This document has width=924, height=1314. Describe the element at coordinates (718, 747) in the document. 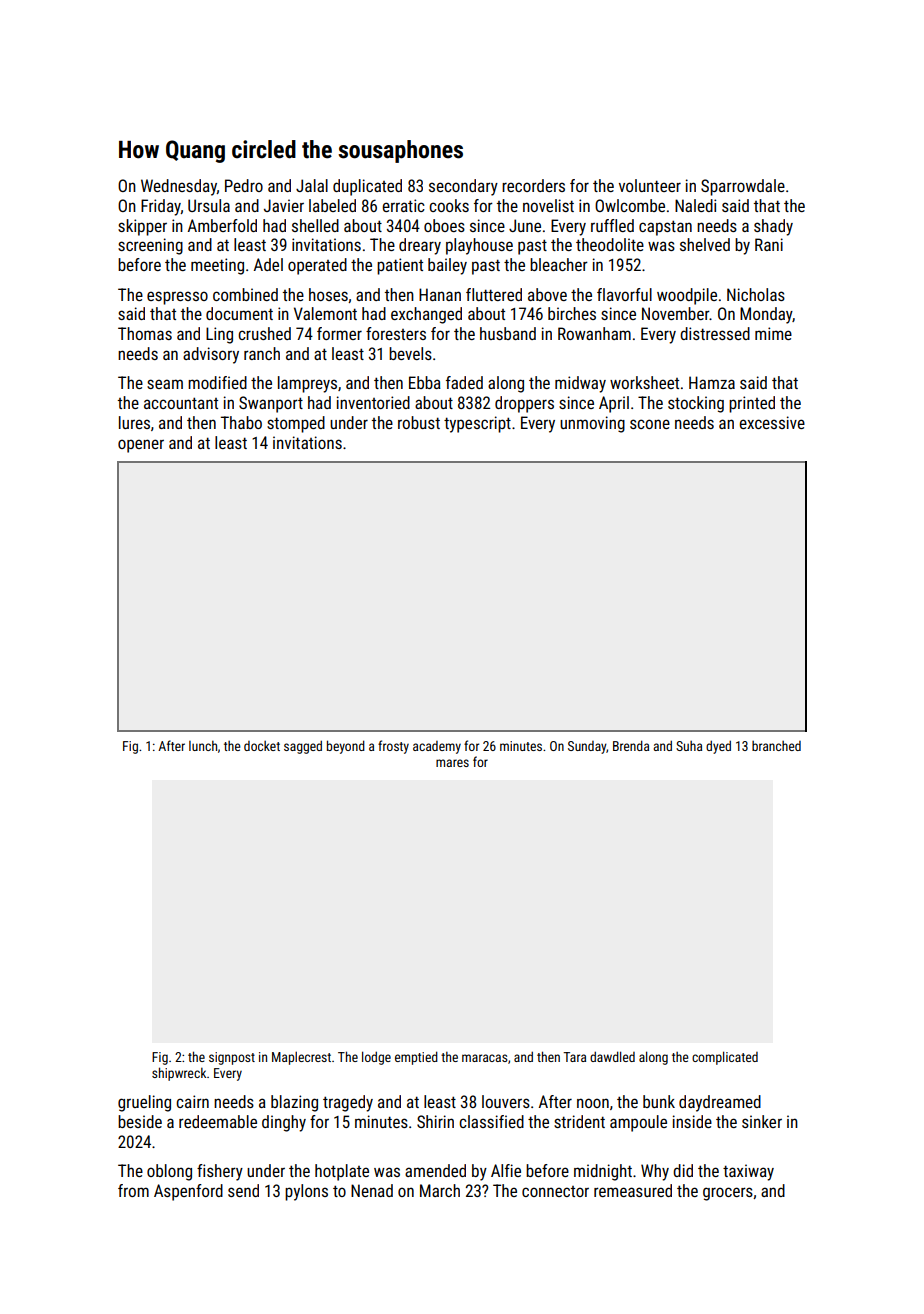

I see `dyed` at that location.
